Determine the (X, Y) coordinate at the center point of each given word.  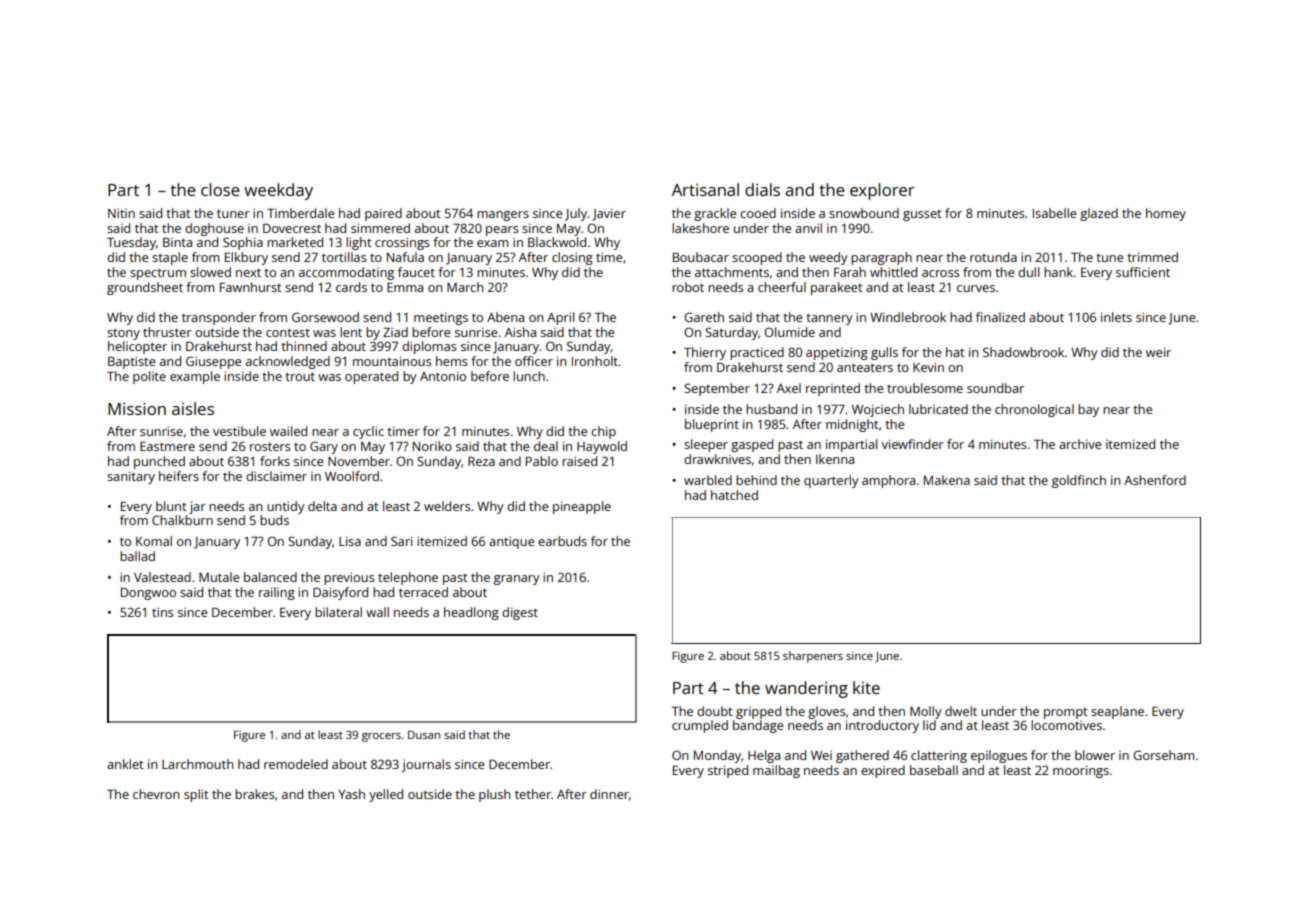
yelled (386, 795)
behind (756, 480)
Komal (154, 541)
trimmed (1152, 257)
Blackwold (557, 242)
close (220, 189)
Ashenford (1155, 480)
